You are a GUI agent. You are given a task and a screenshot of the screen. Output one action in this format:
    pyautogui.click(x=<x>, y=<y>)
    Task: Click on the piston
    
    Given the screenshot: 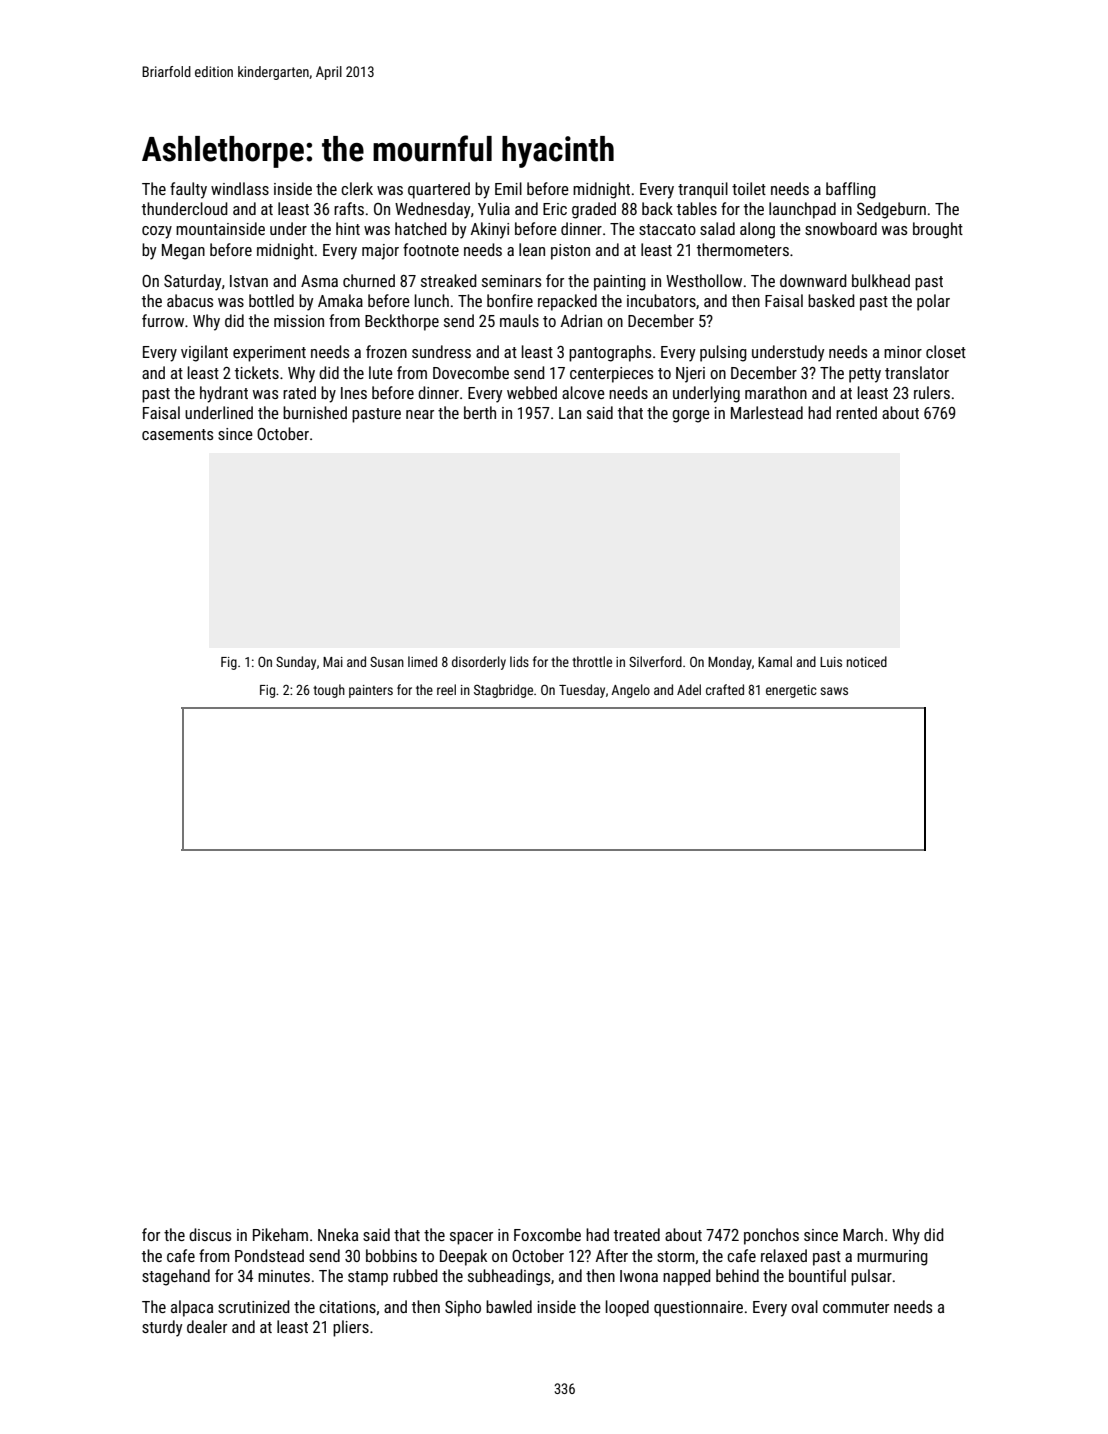 What is the action you would take?
    pyautogui.click(x=570, y=252)
